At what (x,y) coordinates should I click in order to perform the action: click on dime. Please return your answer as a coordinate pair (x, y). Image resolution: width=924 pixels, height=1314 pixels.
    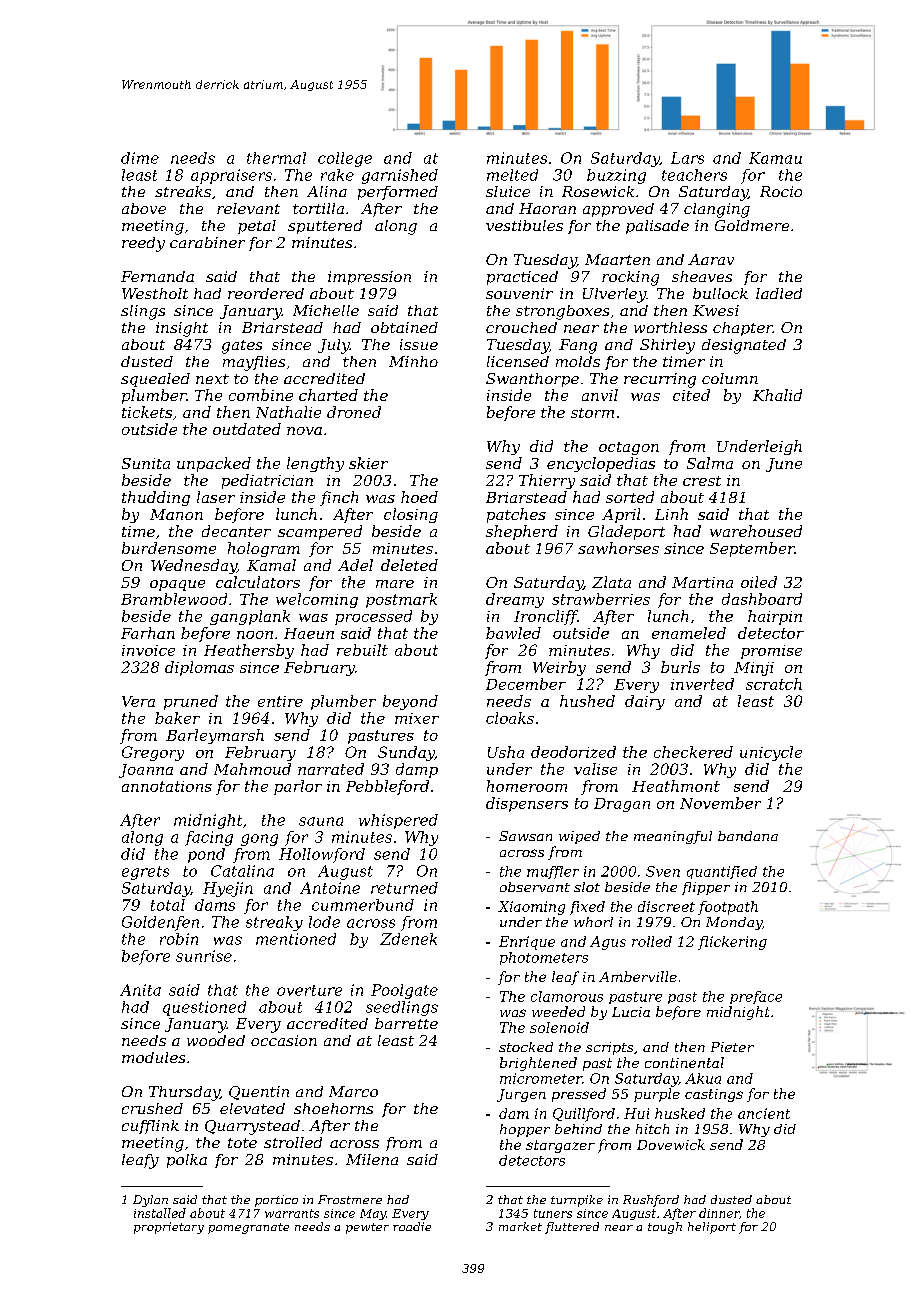
    Looking at the image, I should click on (140, 158).
